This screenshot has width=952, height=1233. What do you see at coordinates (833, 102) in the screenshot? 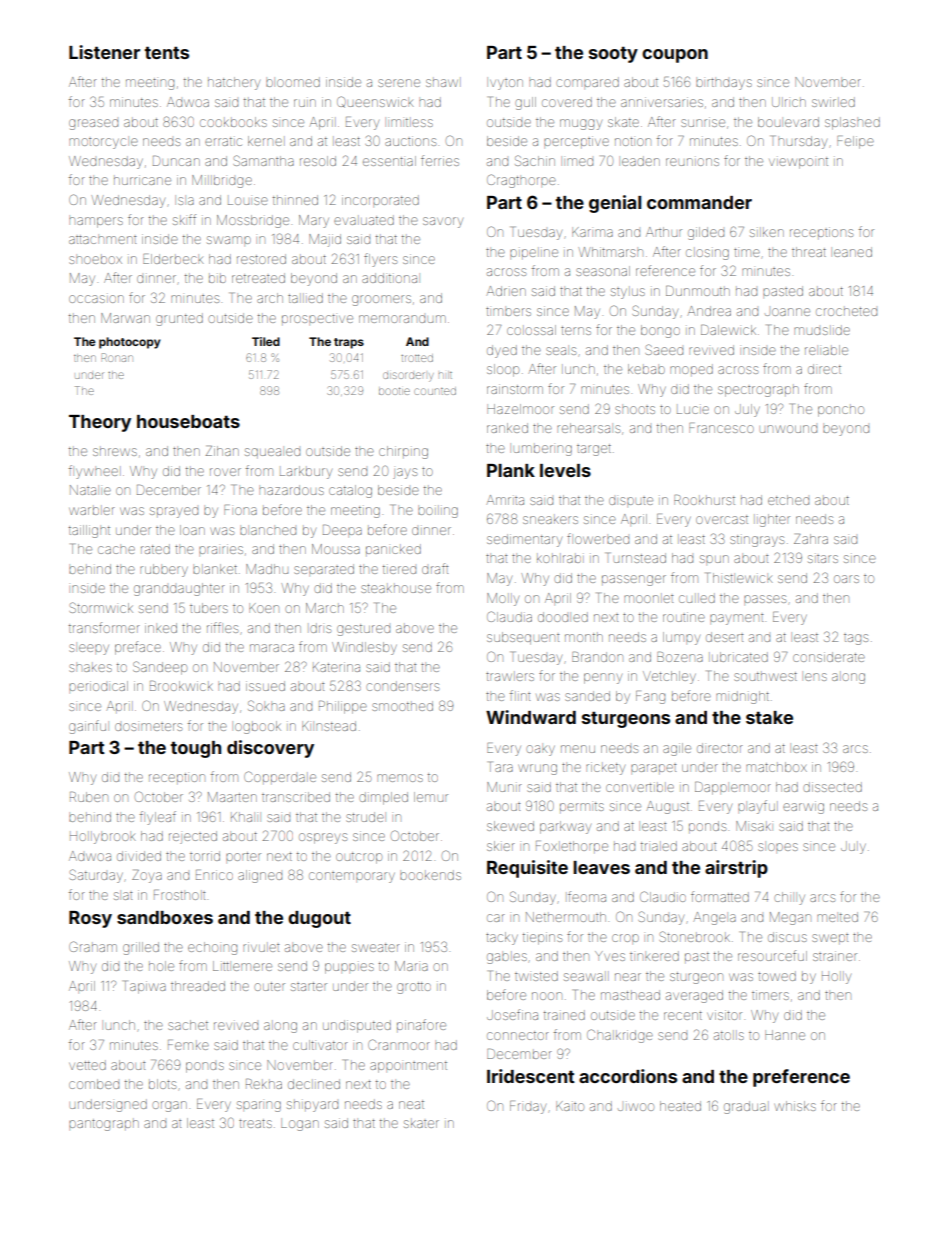
I see `swirled` at bounding box center [833, 102].
